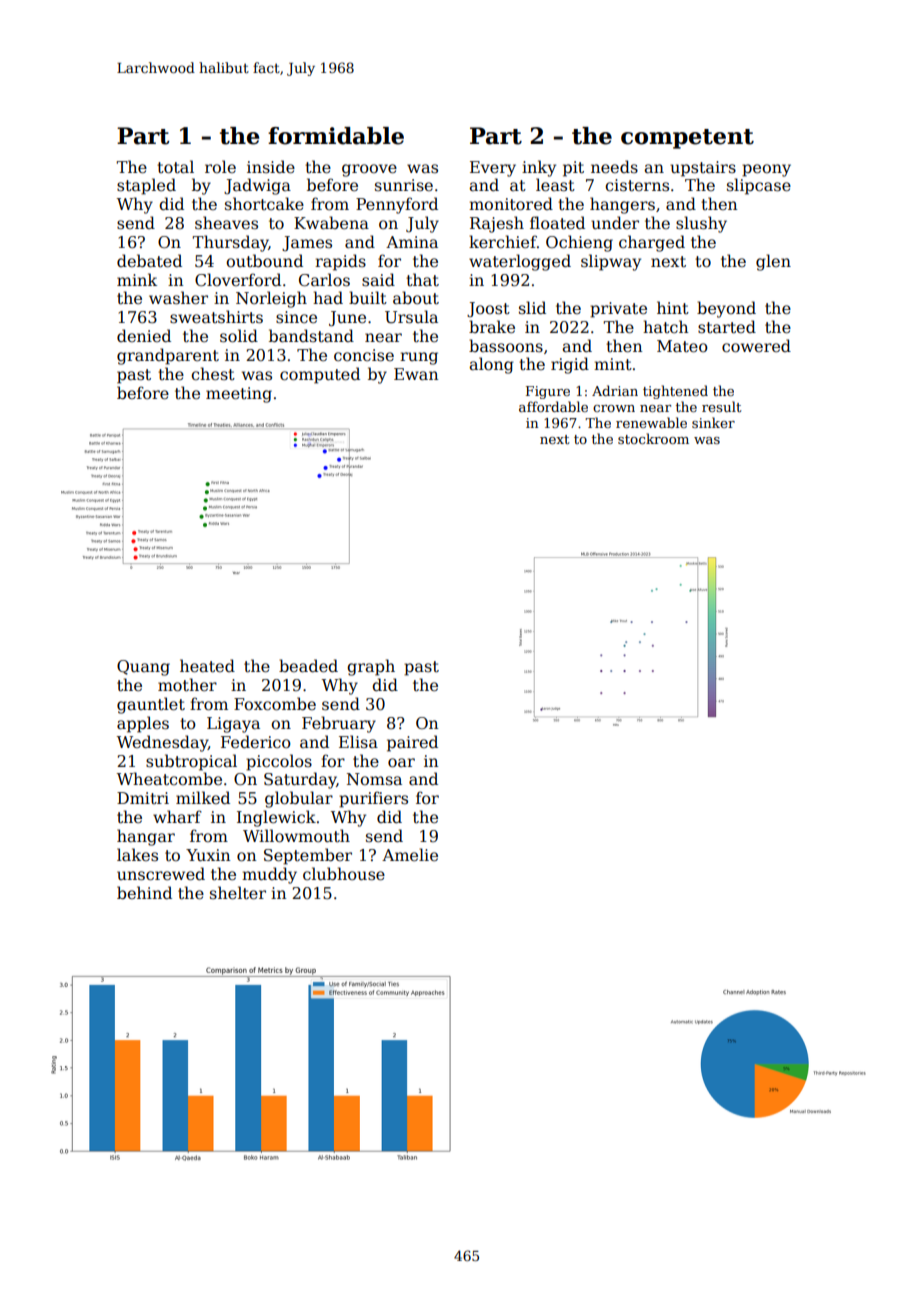 This screenshot has height=1316, width=908. What do you see at coordinates (539, 168) in the screenshot?
I see `inky` at bounding box center [539, 168].
